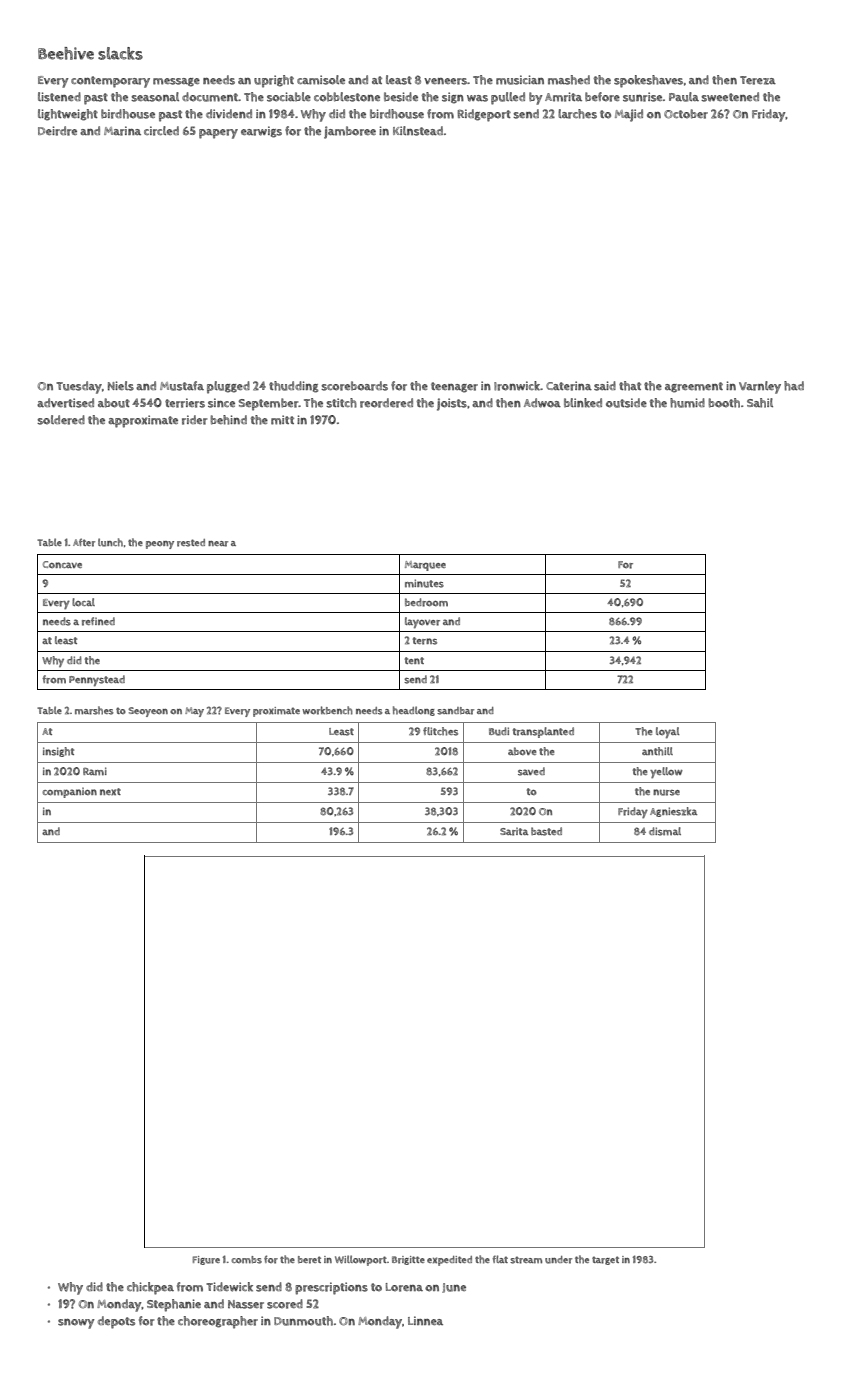 This image has width=849, height=1400. What do you see at coordinates (386, 403) in the image?
I see `reordered` at bounding box center [386, 403].
